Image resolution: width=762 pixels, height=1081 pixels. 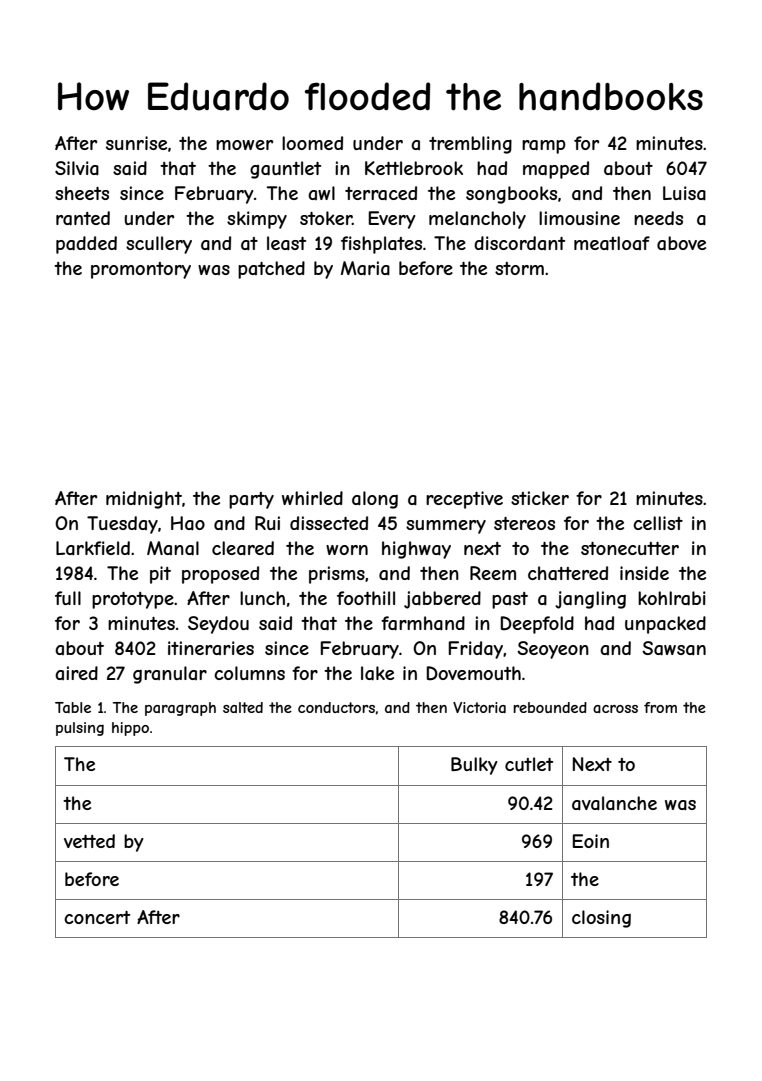 I want to click on closing, so click(x=601, y=919).
